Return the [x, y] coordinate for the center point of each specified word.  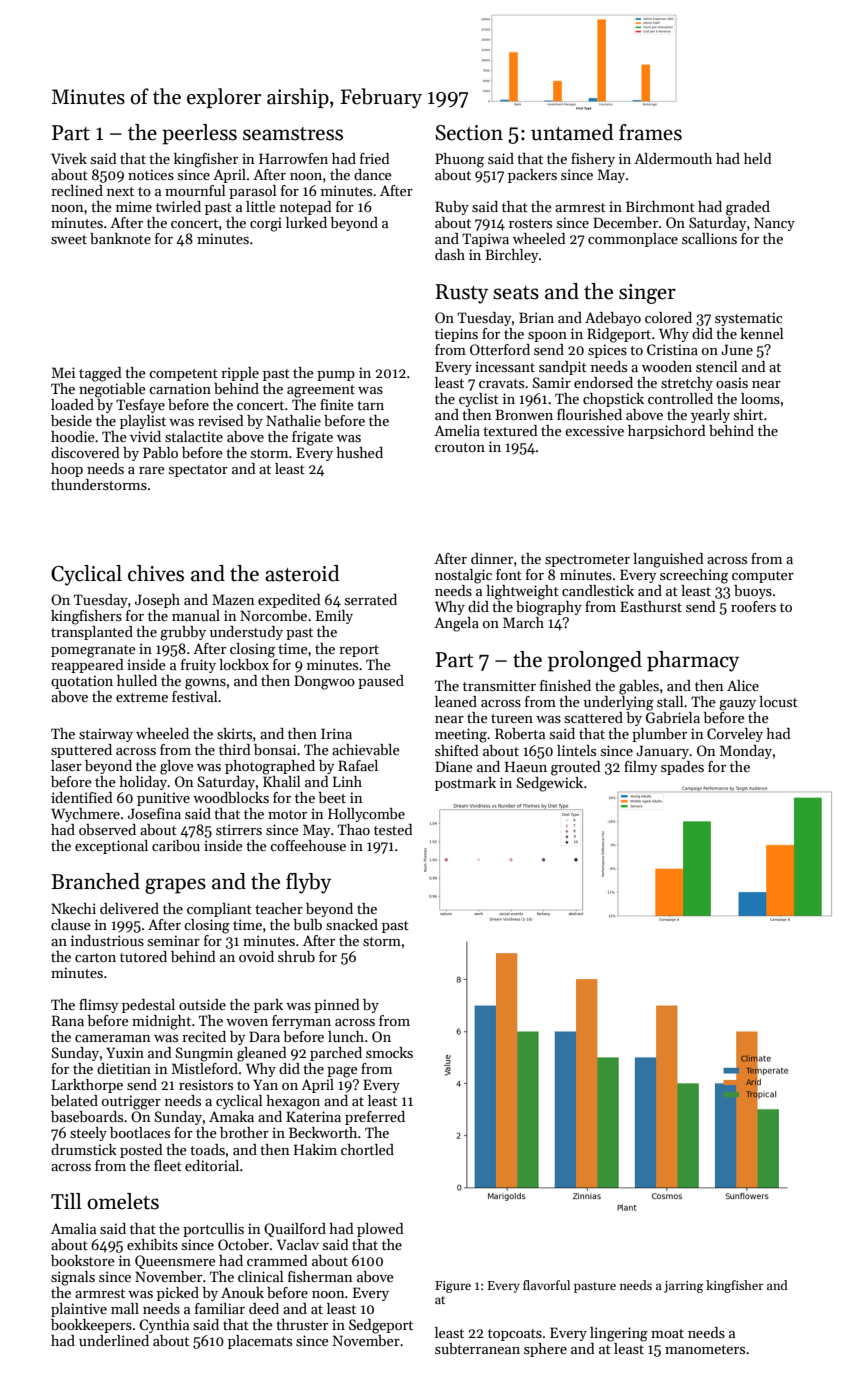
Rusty [461, 294]
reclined [77, 190]
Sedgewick [550, 784]
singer [647, 294]
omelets [123, 1201]
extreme [142, 697]
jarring [684, 1287]
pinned [337, 1006]
